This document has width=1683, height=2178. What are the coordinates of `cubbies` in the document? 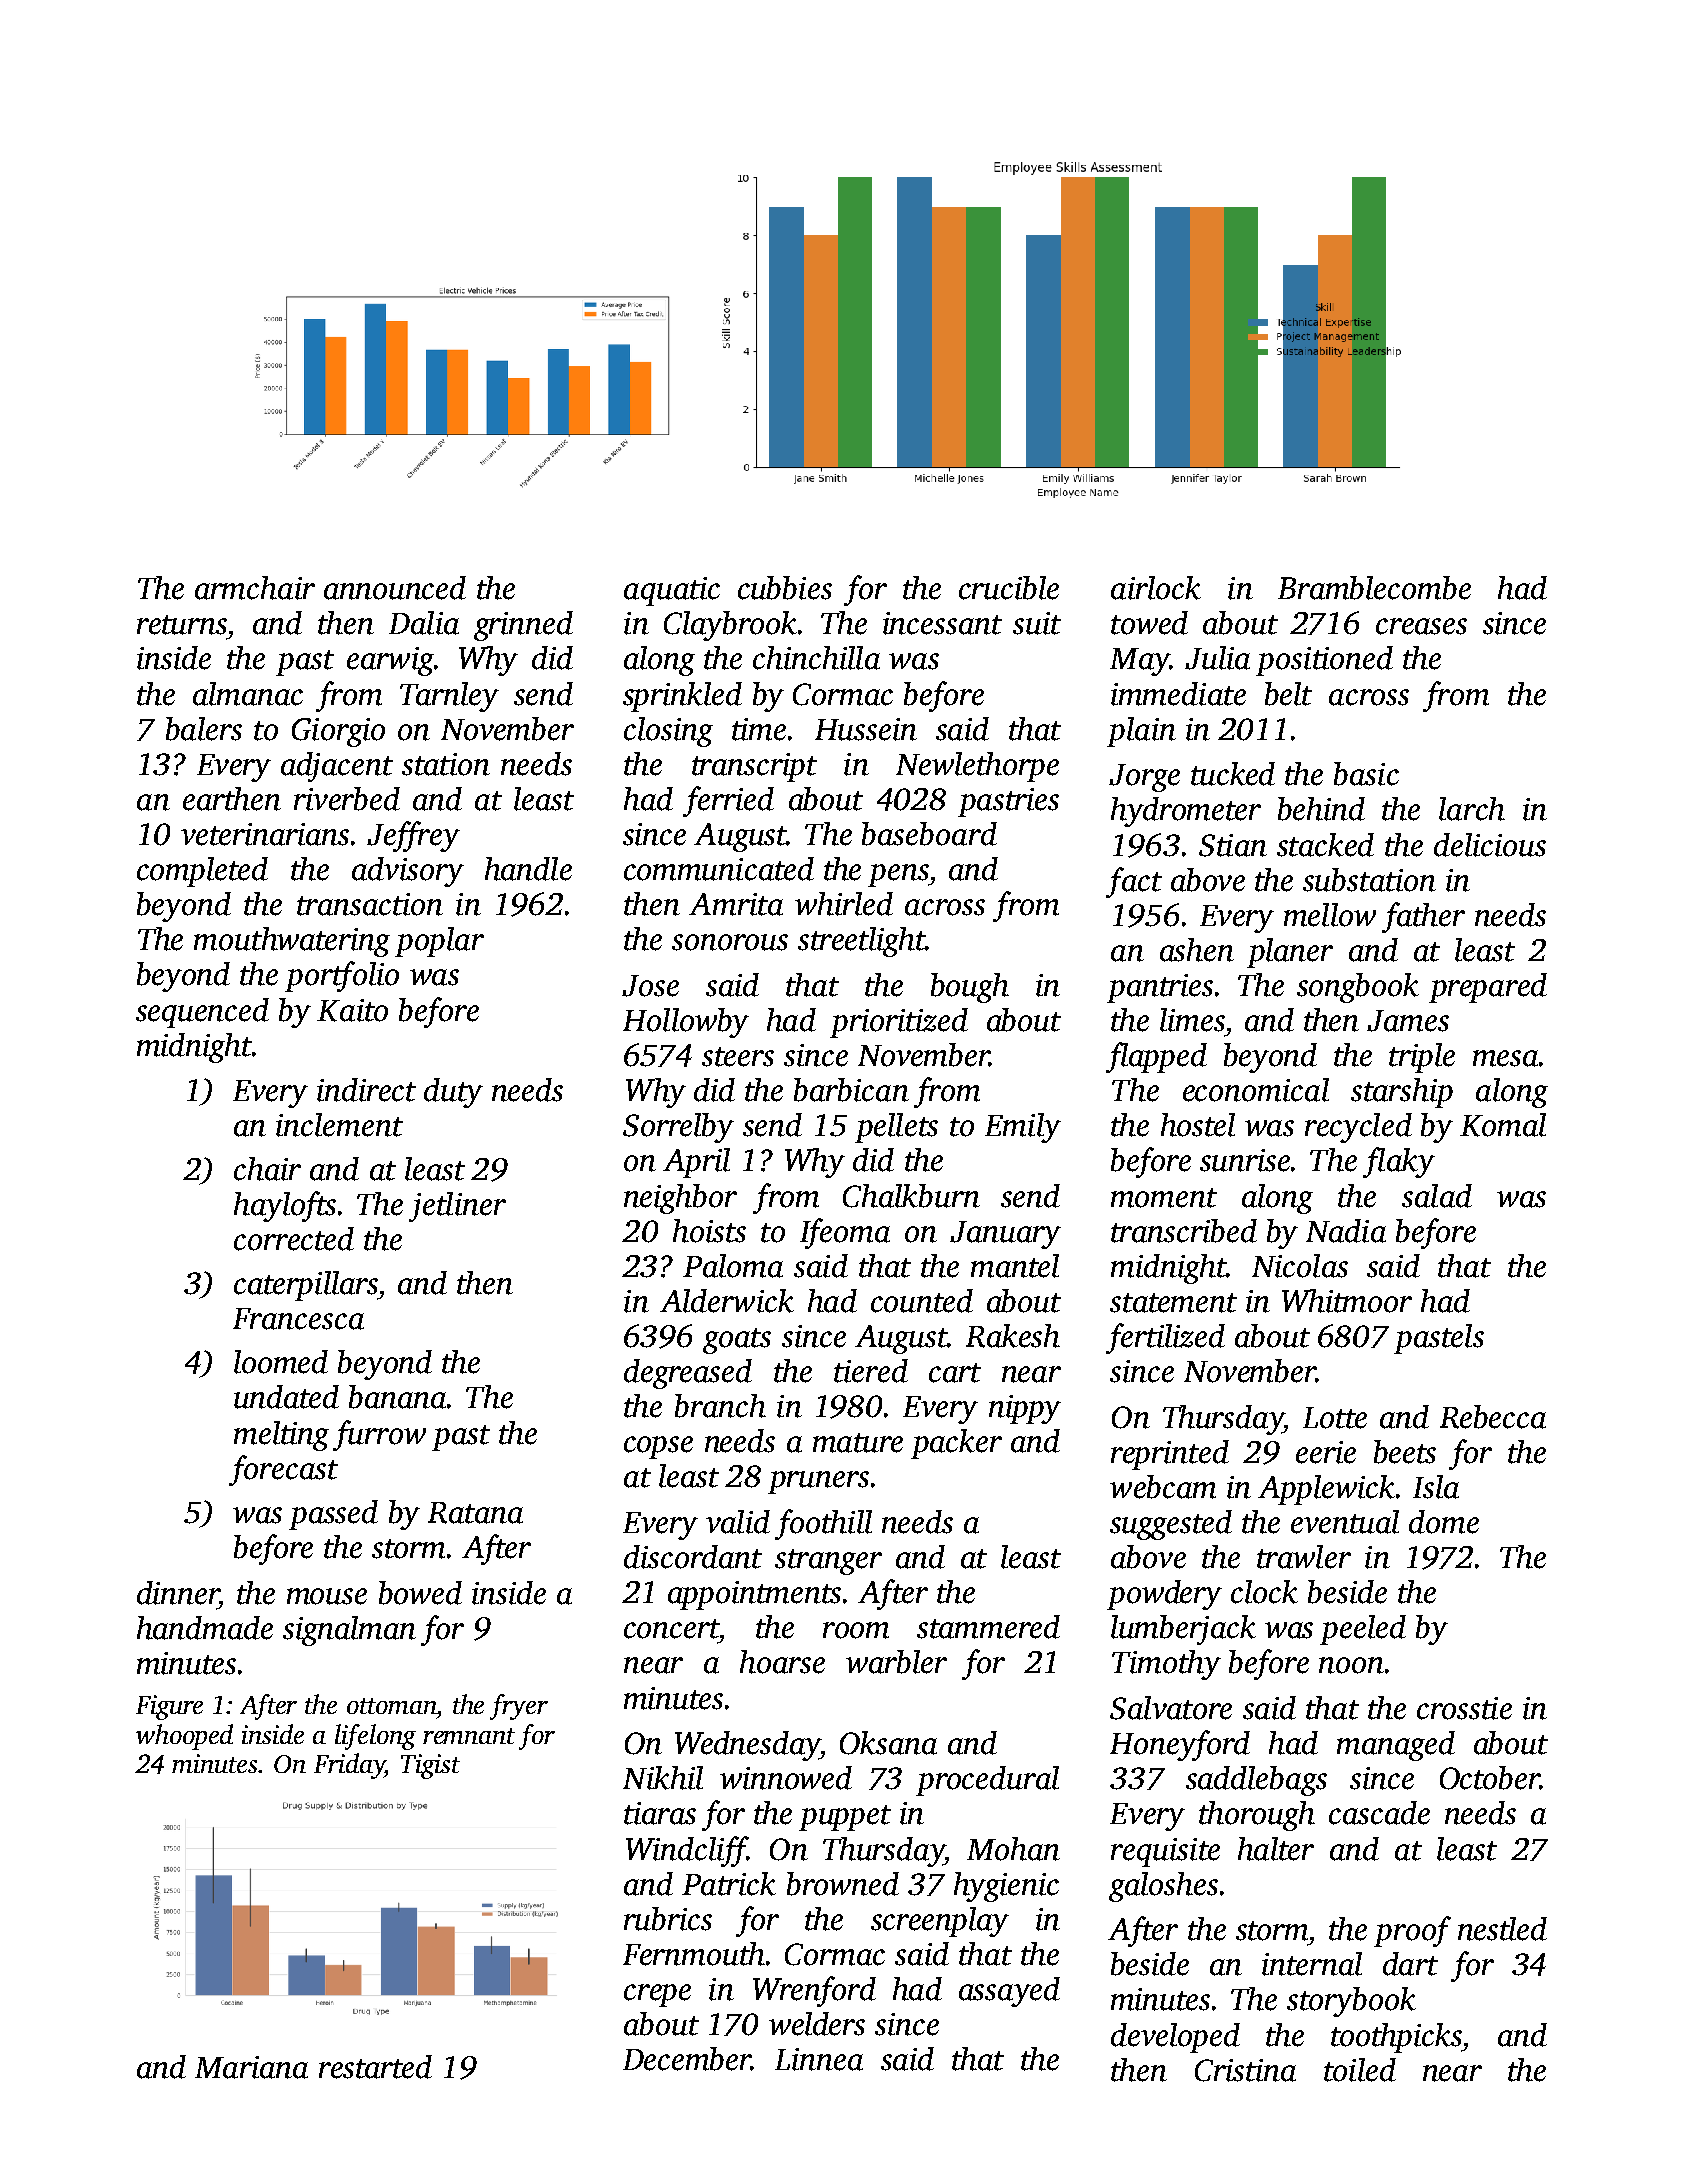 It's located at (785, 588).
